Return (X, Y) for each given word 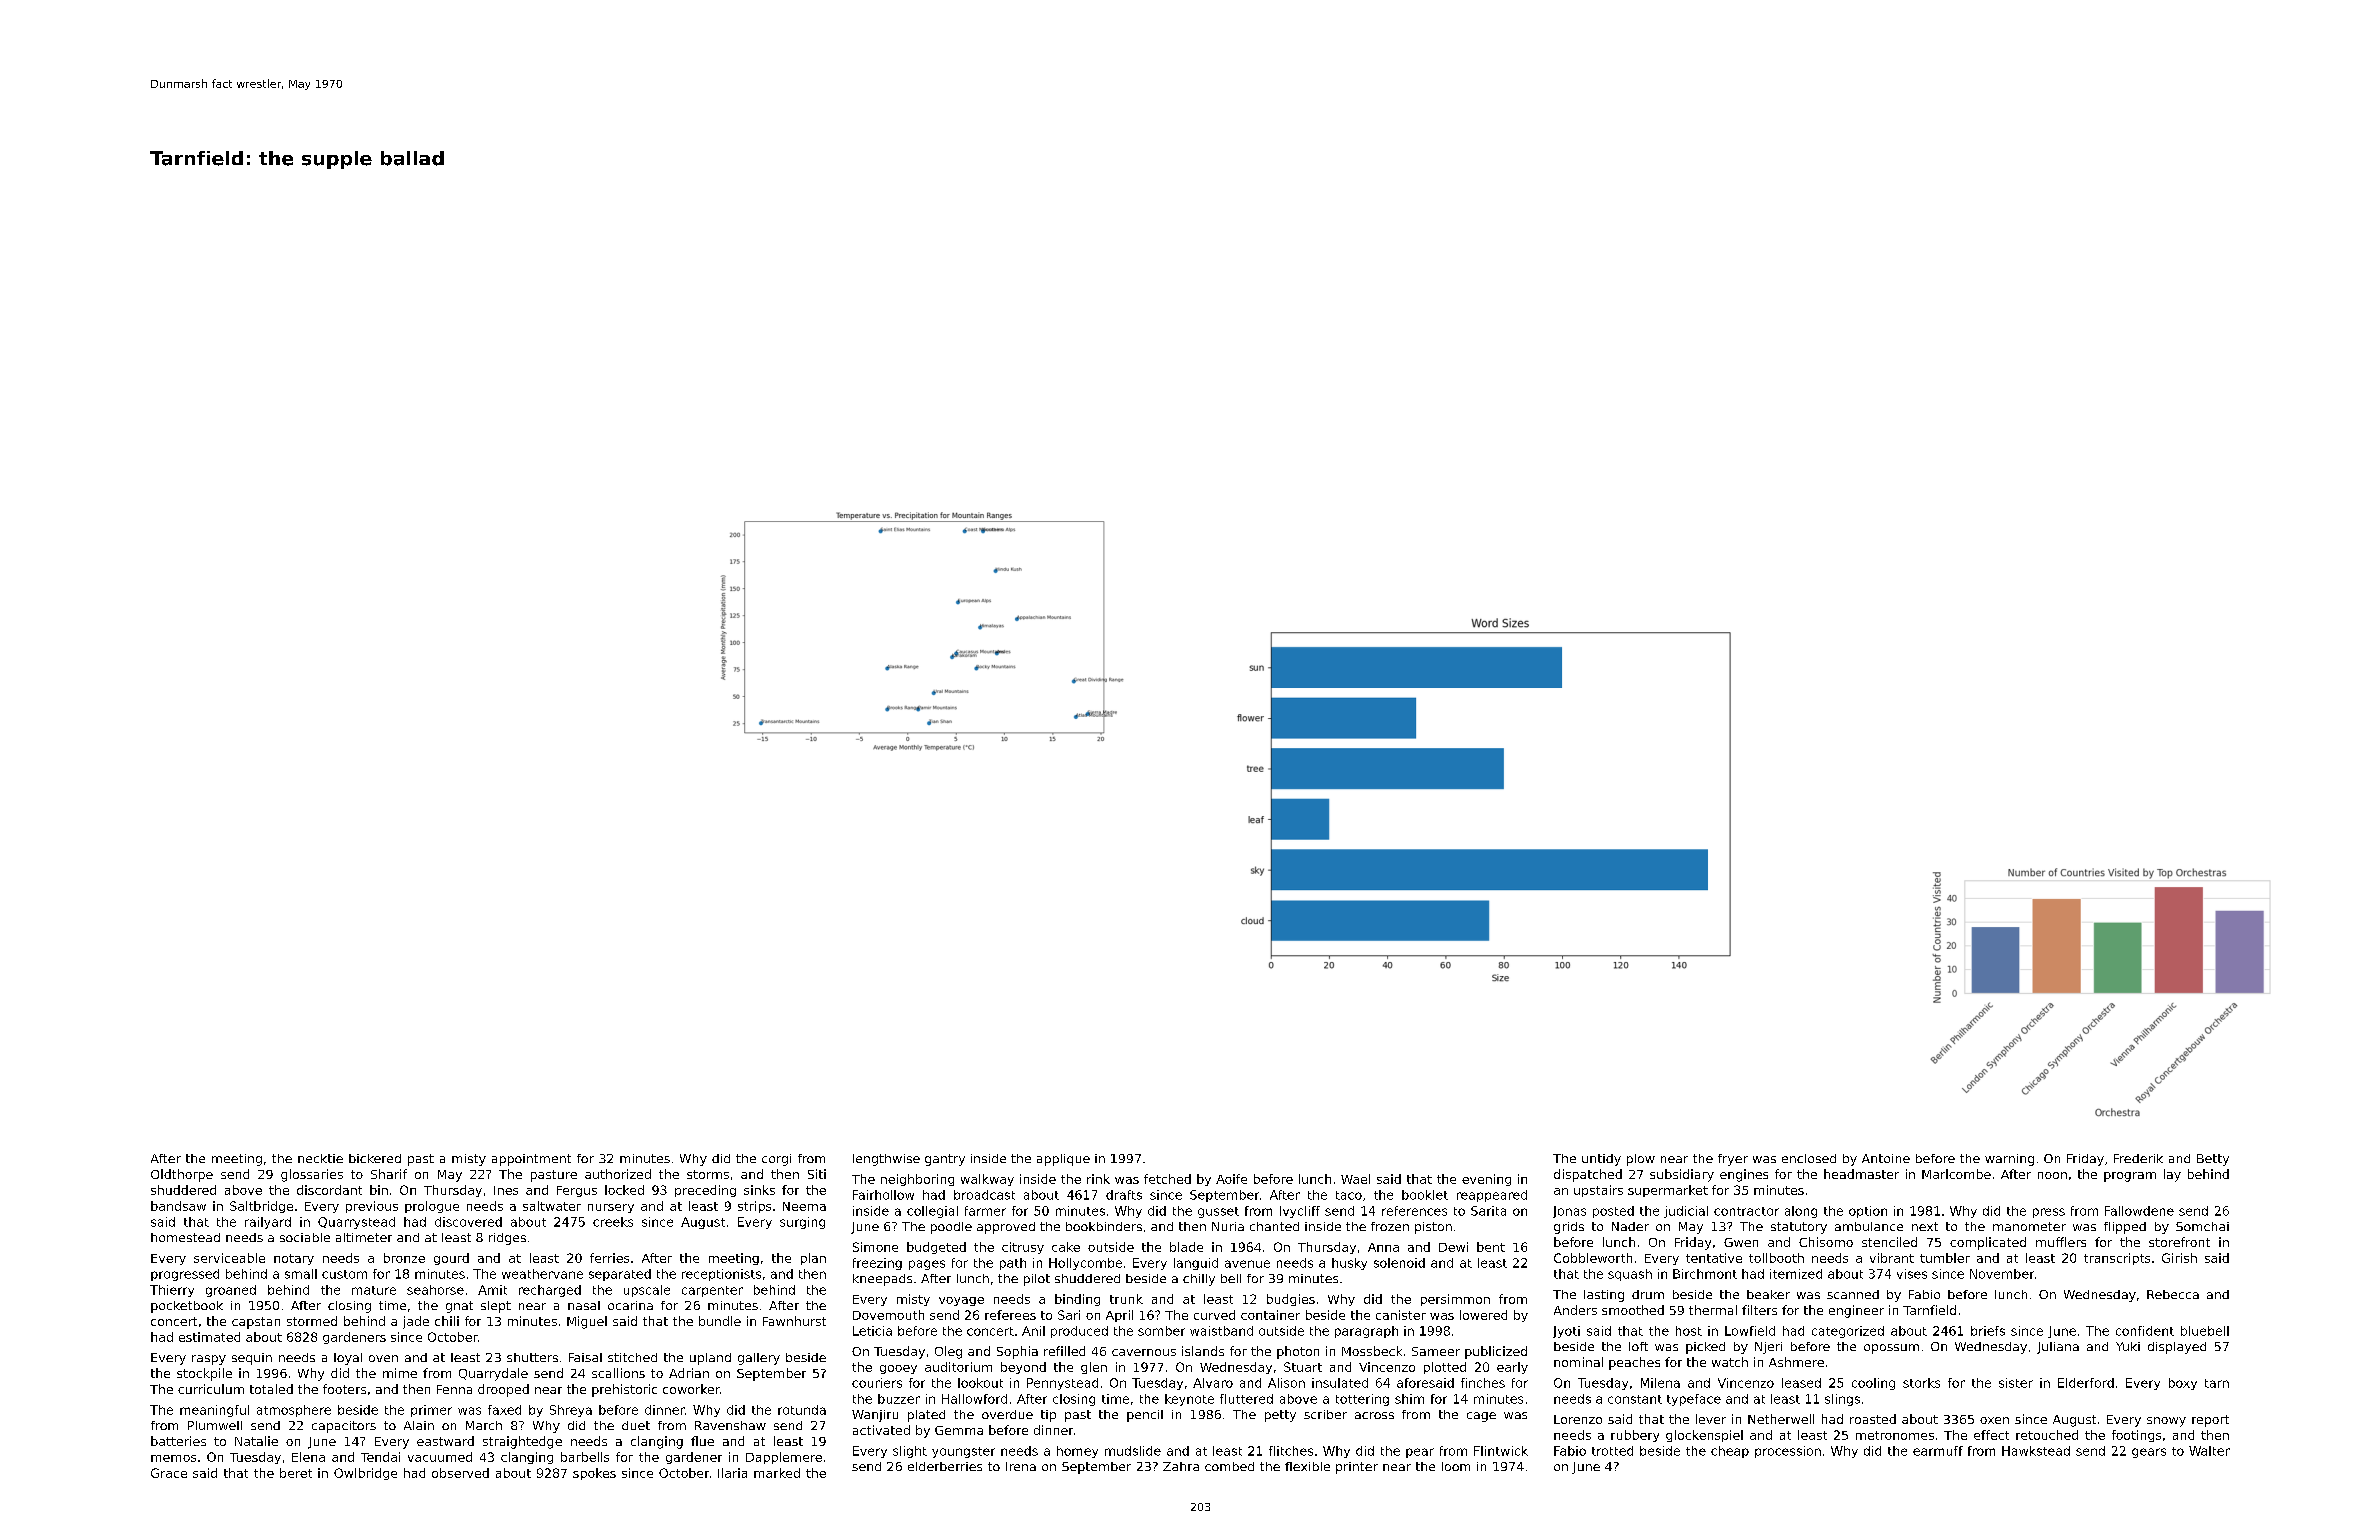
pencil (1145, 1416)
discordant (329, 1190)
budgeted (936, 1248)
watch (1730, 1362)
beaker (1768, 1294)
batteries (178, 1441)
